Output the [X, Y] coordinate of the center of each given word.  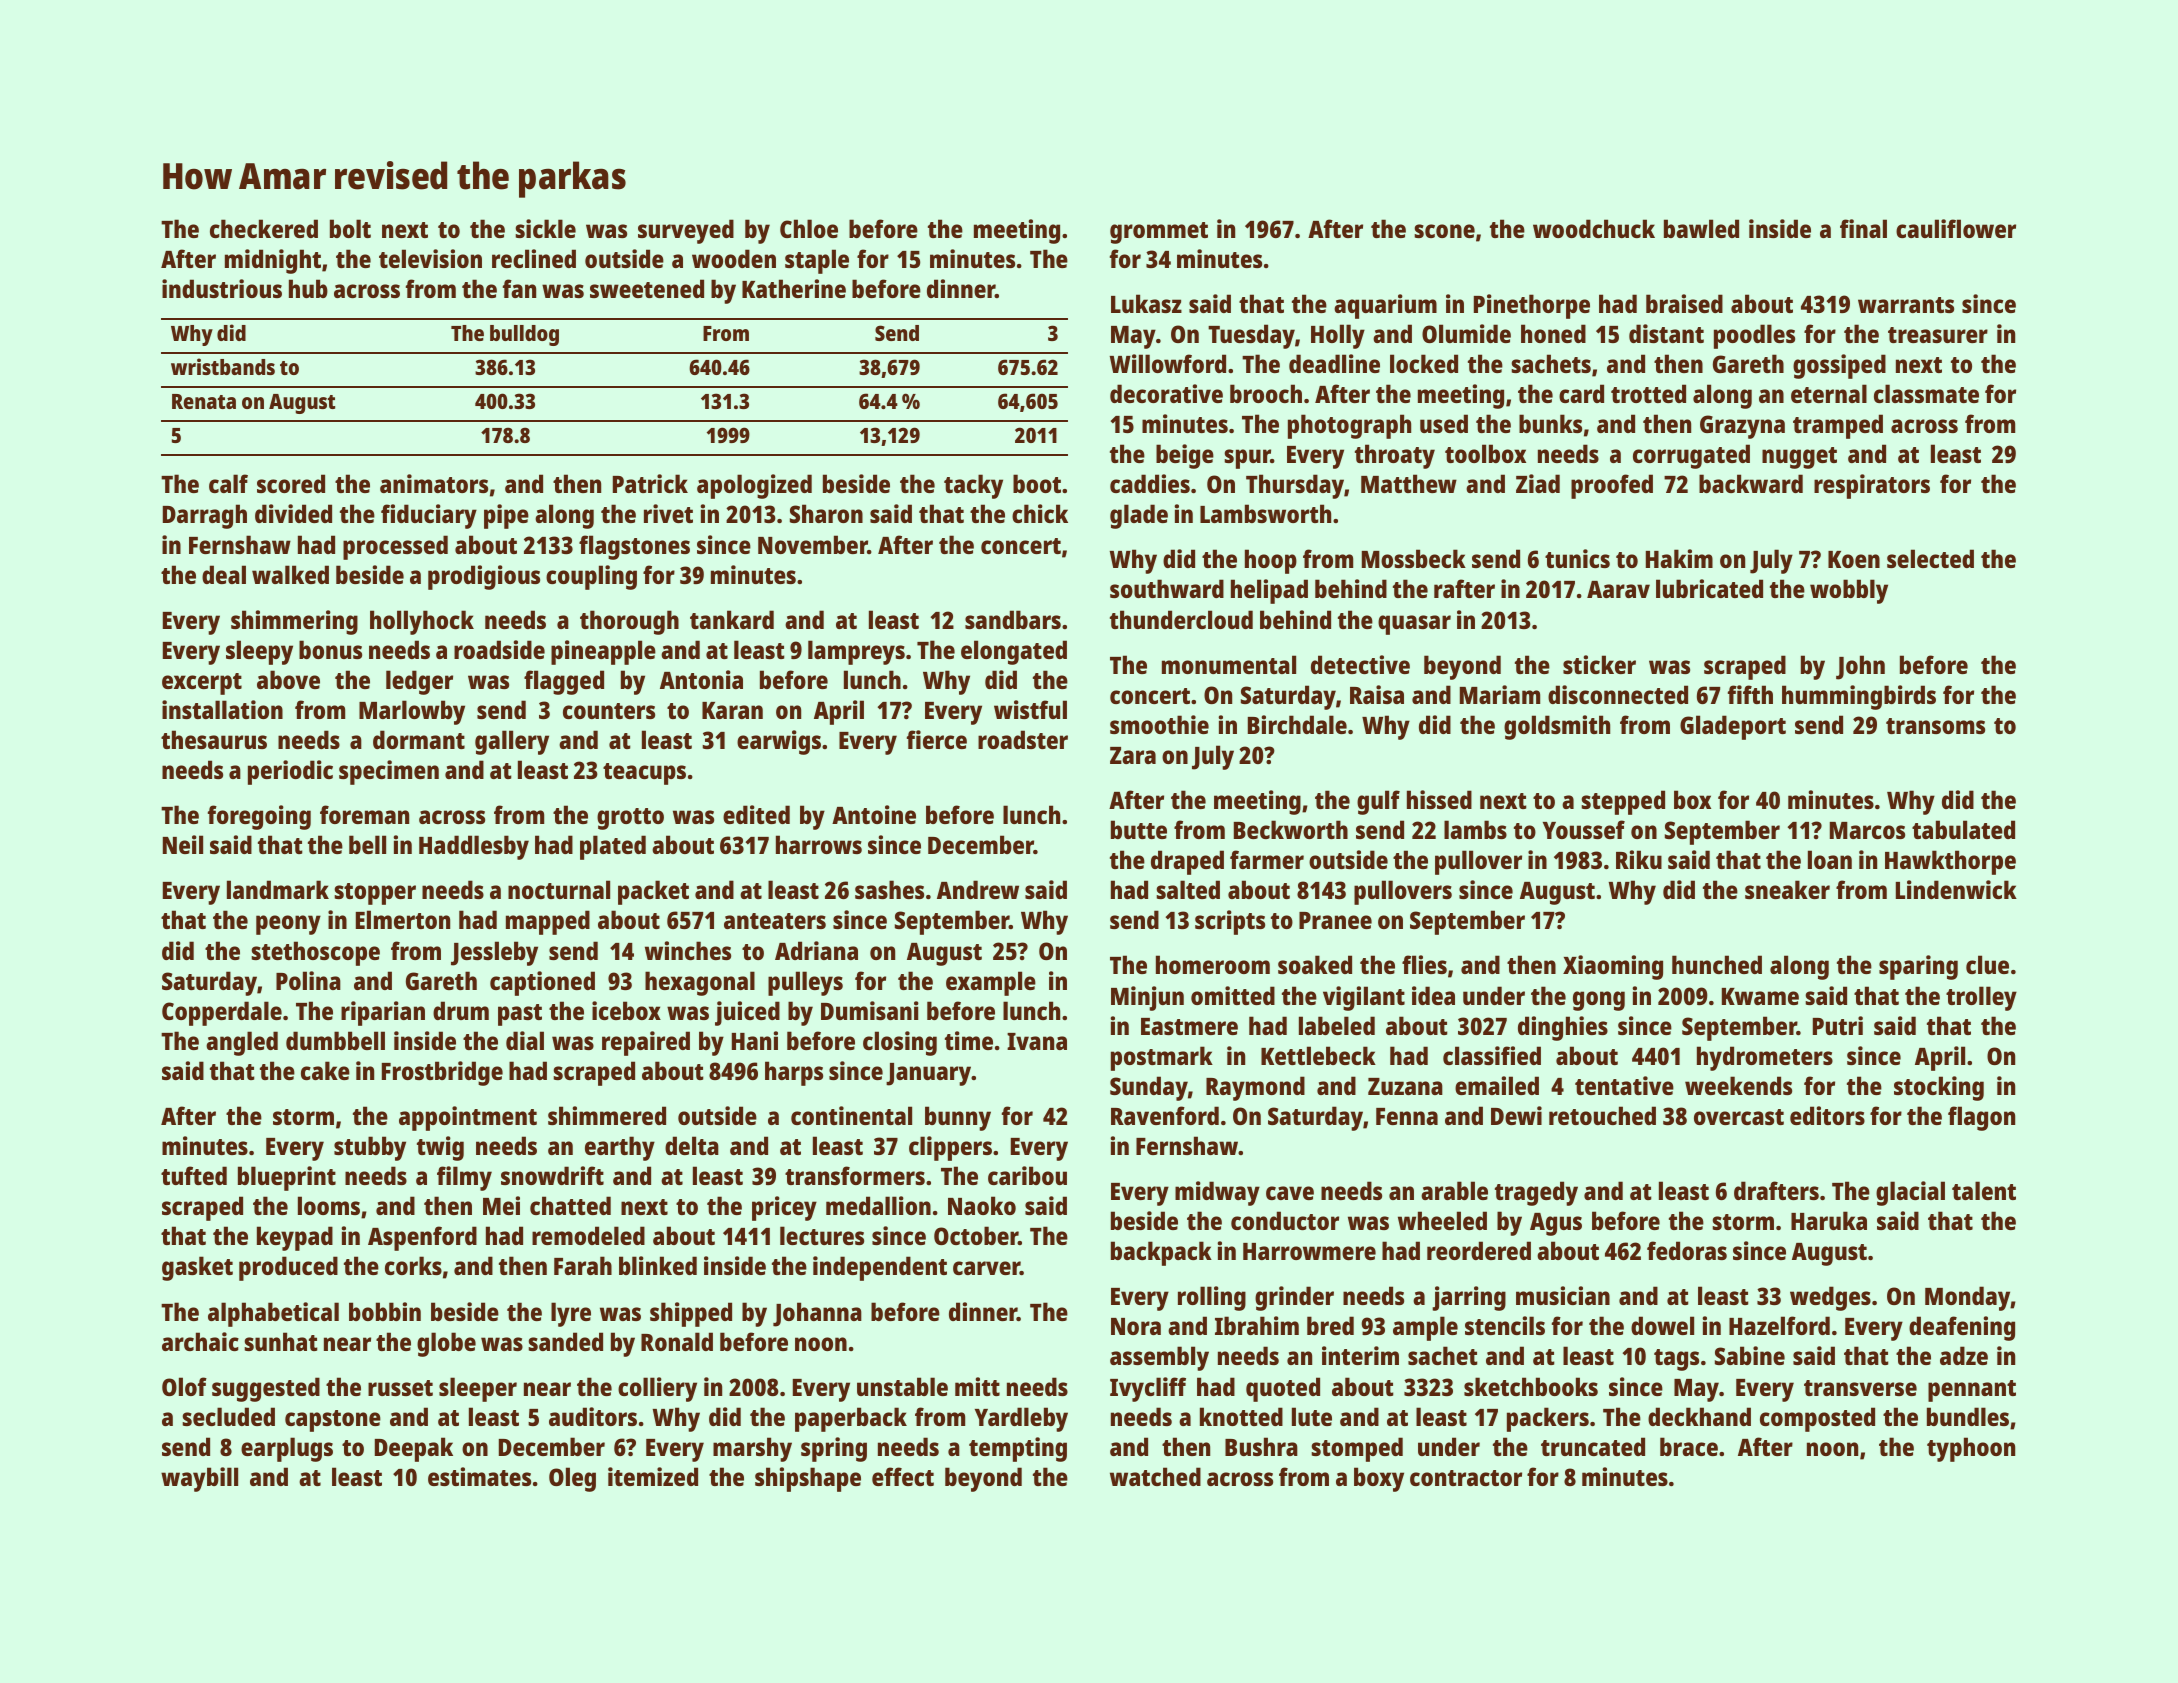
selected [1930, 558]
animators [434, 483]
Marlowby [412, 712]
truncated [1593, 1446]
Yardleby [1021, 1419]
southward [1167, 588]
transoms [1935, 726]
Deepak [414, 1449]
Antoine [874, 814]
